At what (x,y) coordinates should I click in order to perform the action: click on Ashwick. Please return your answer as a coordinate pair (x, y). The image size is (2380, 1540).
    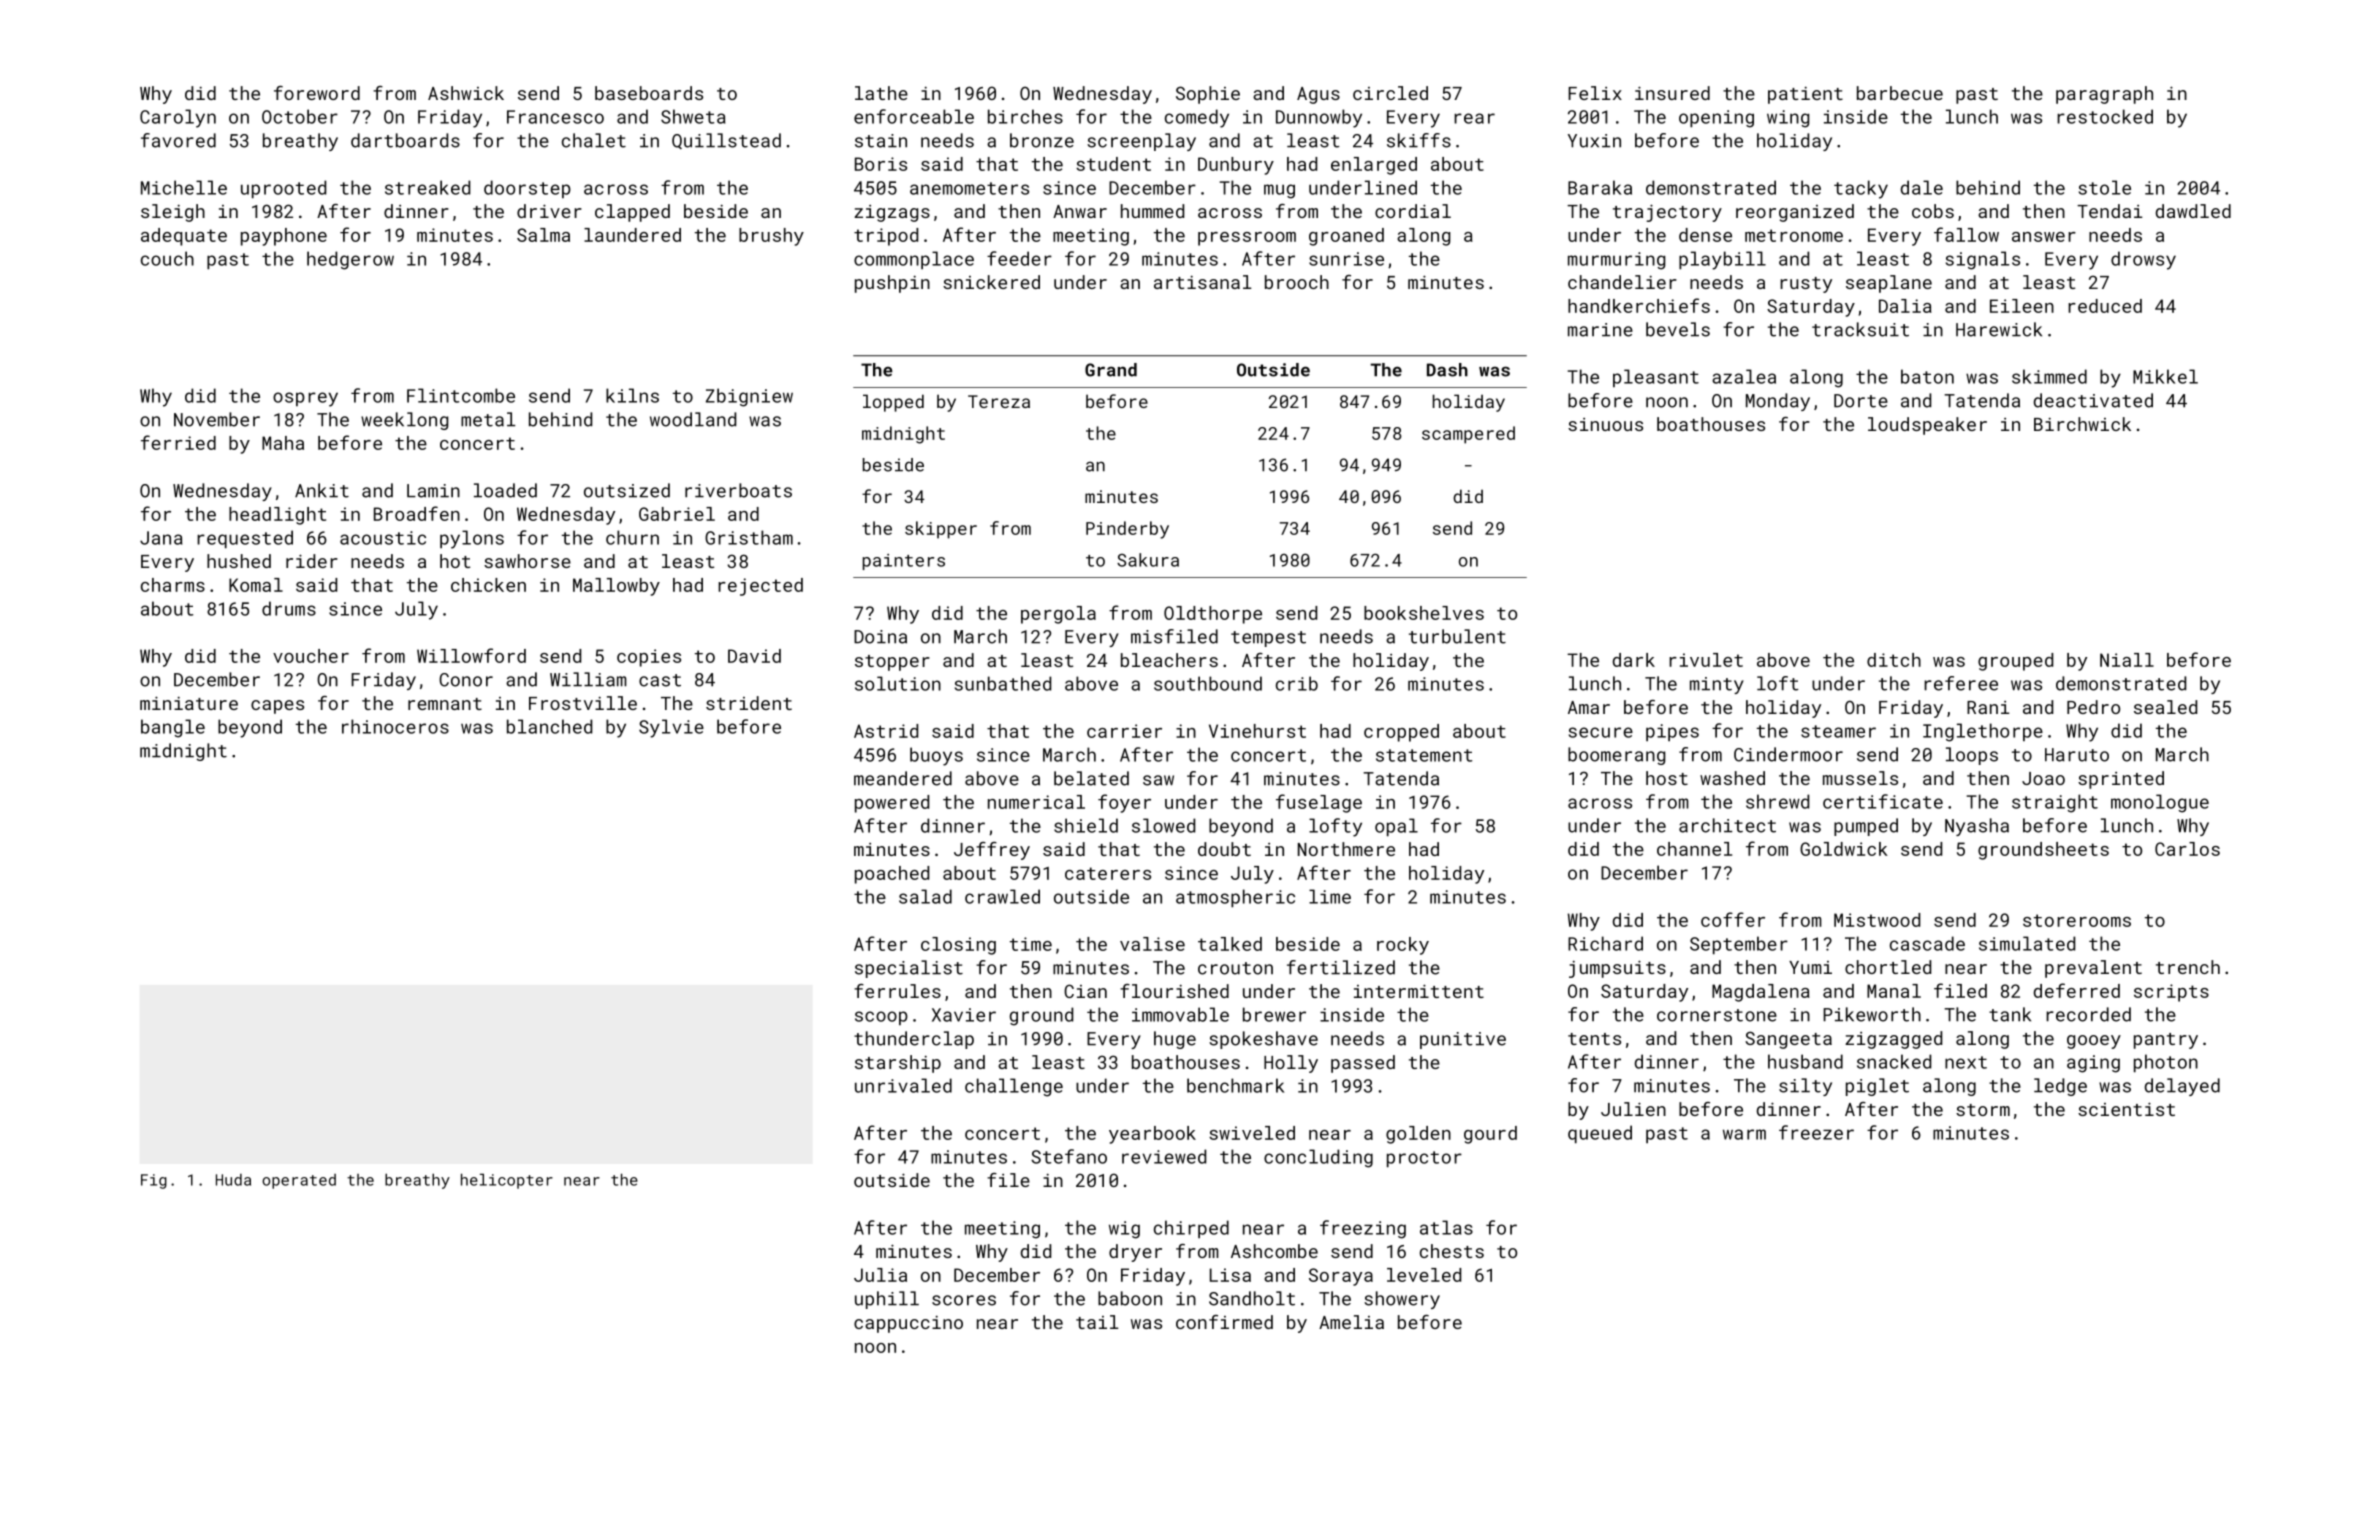
    Looking at the image, I should click on (466, 93).
